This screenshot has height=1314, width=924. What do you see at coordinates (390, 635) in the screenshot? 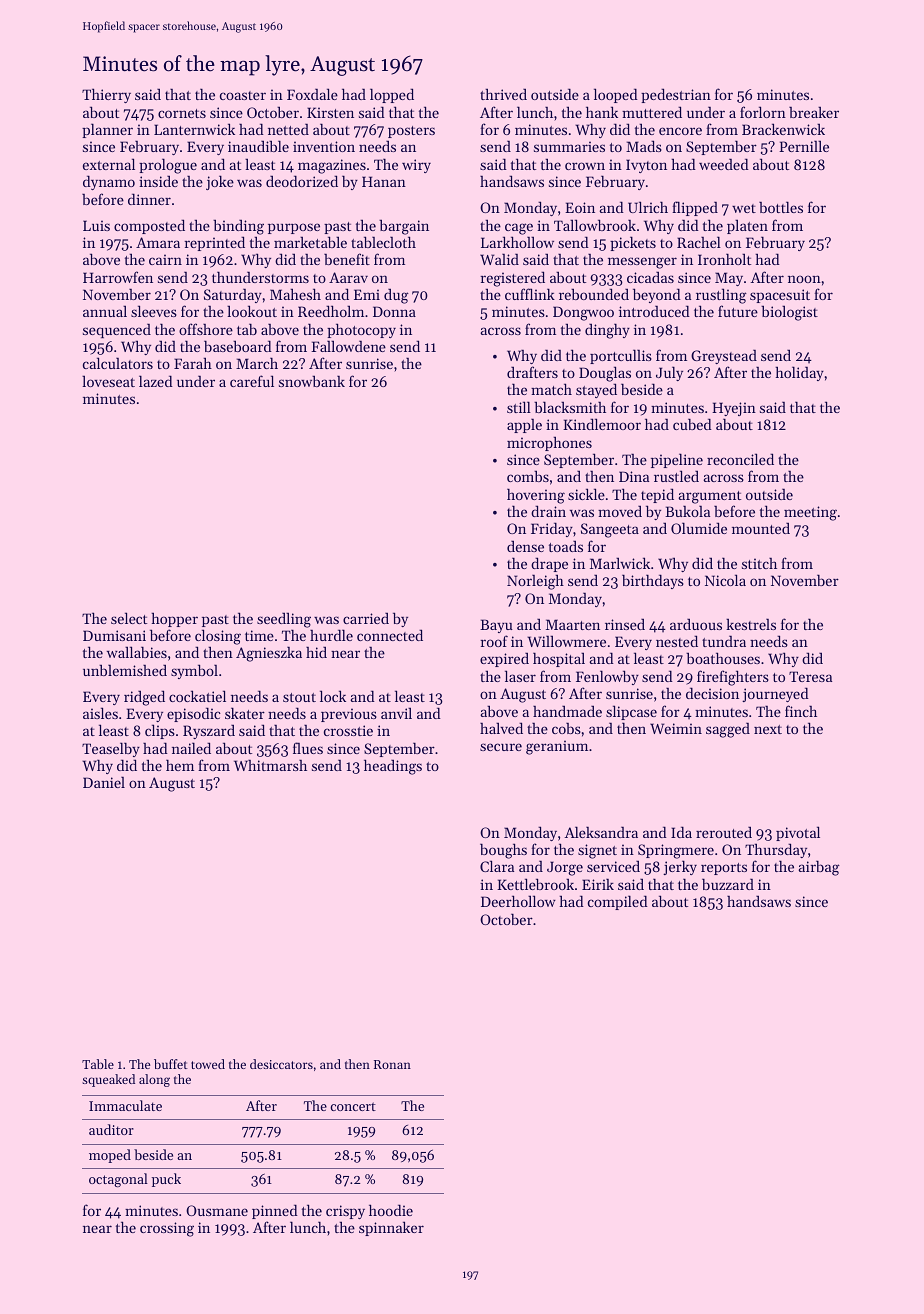
I see `connected` at bounding box center [390, 635].
